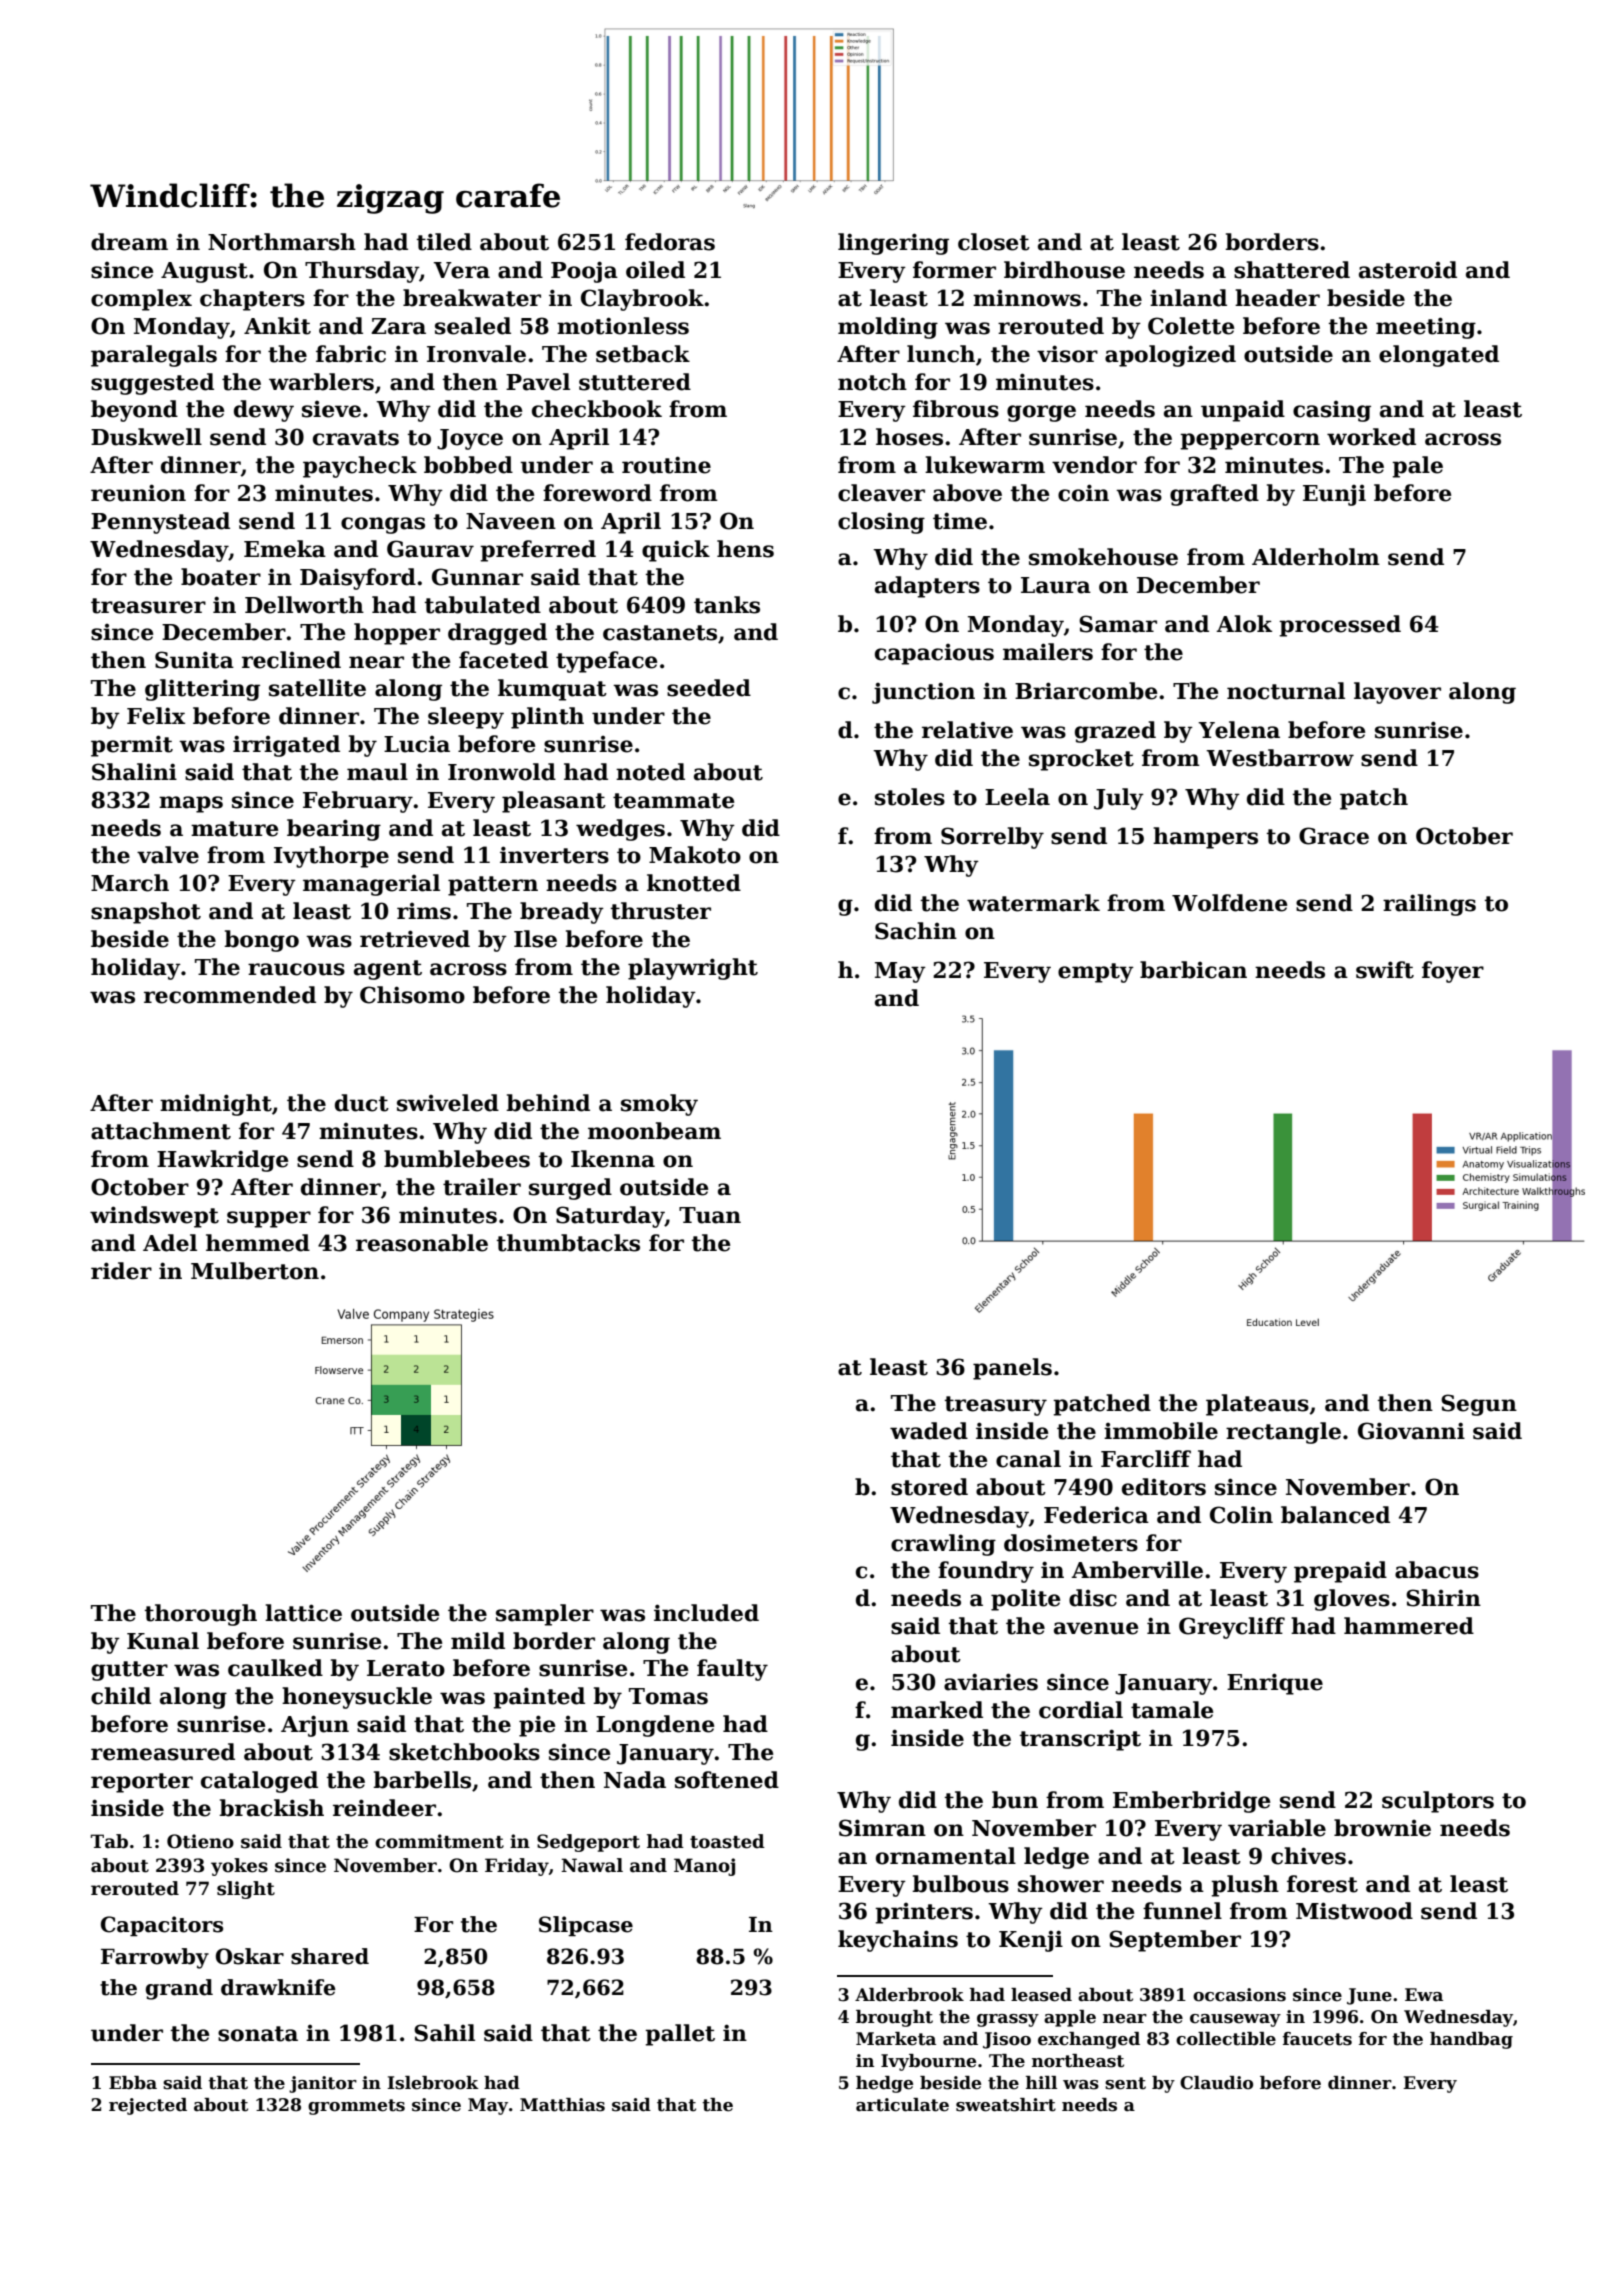  Describe the element at coordinates (929, 1487) in the screenshot. I see `stored` at that location.
